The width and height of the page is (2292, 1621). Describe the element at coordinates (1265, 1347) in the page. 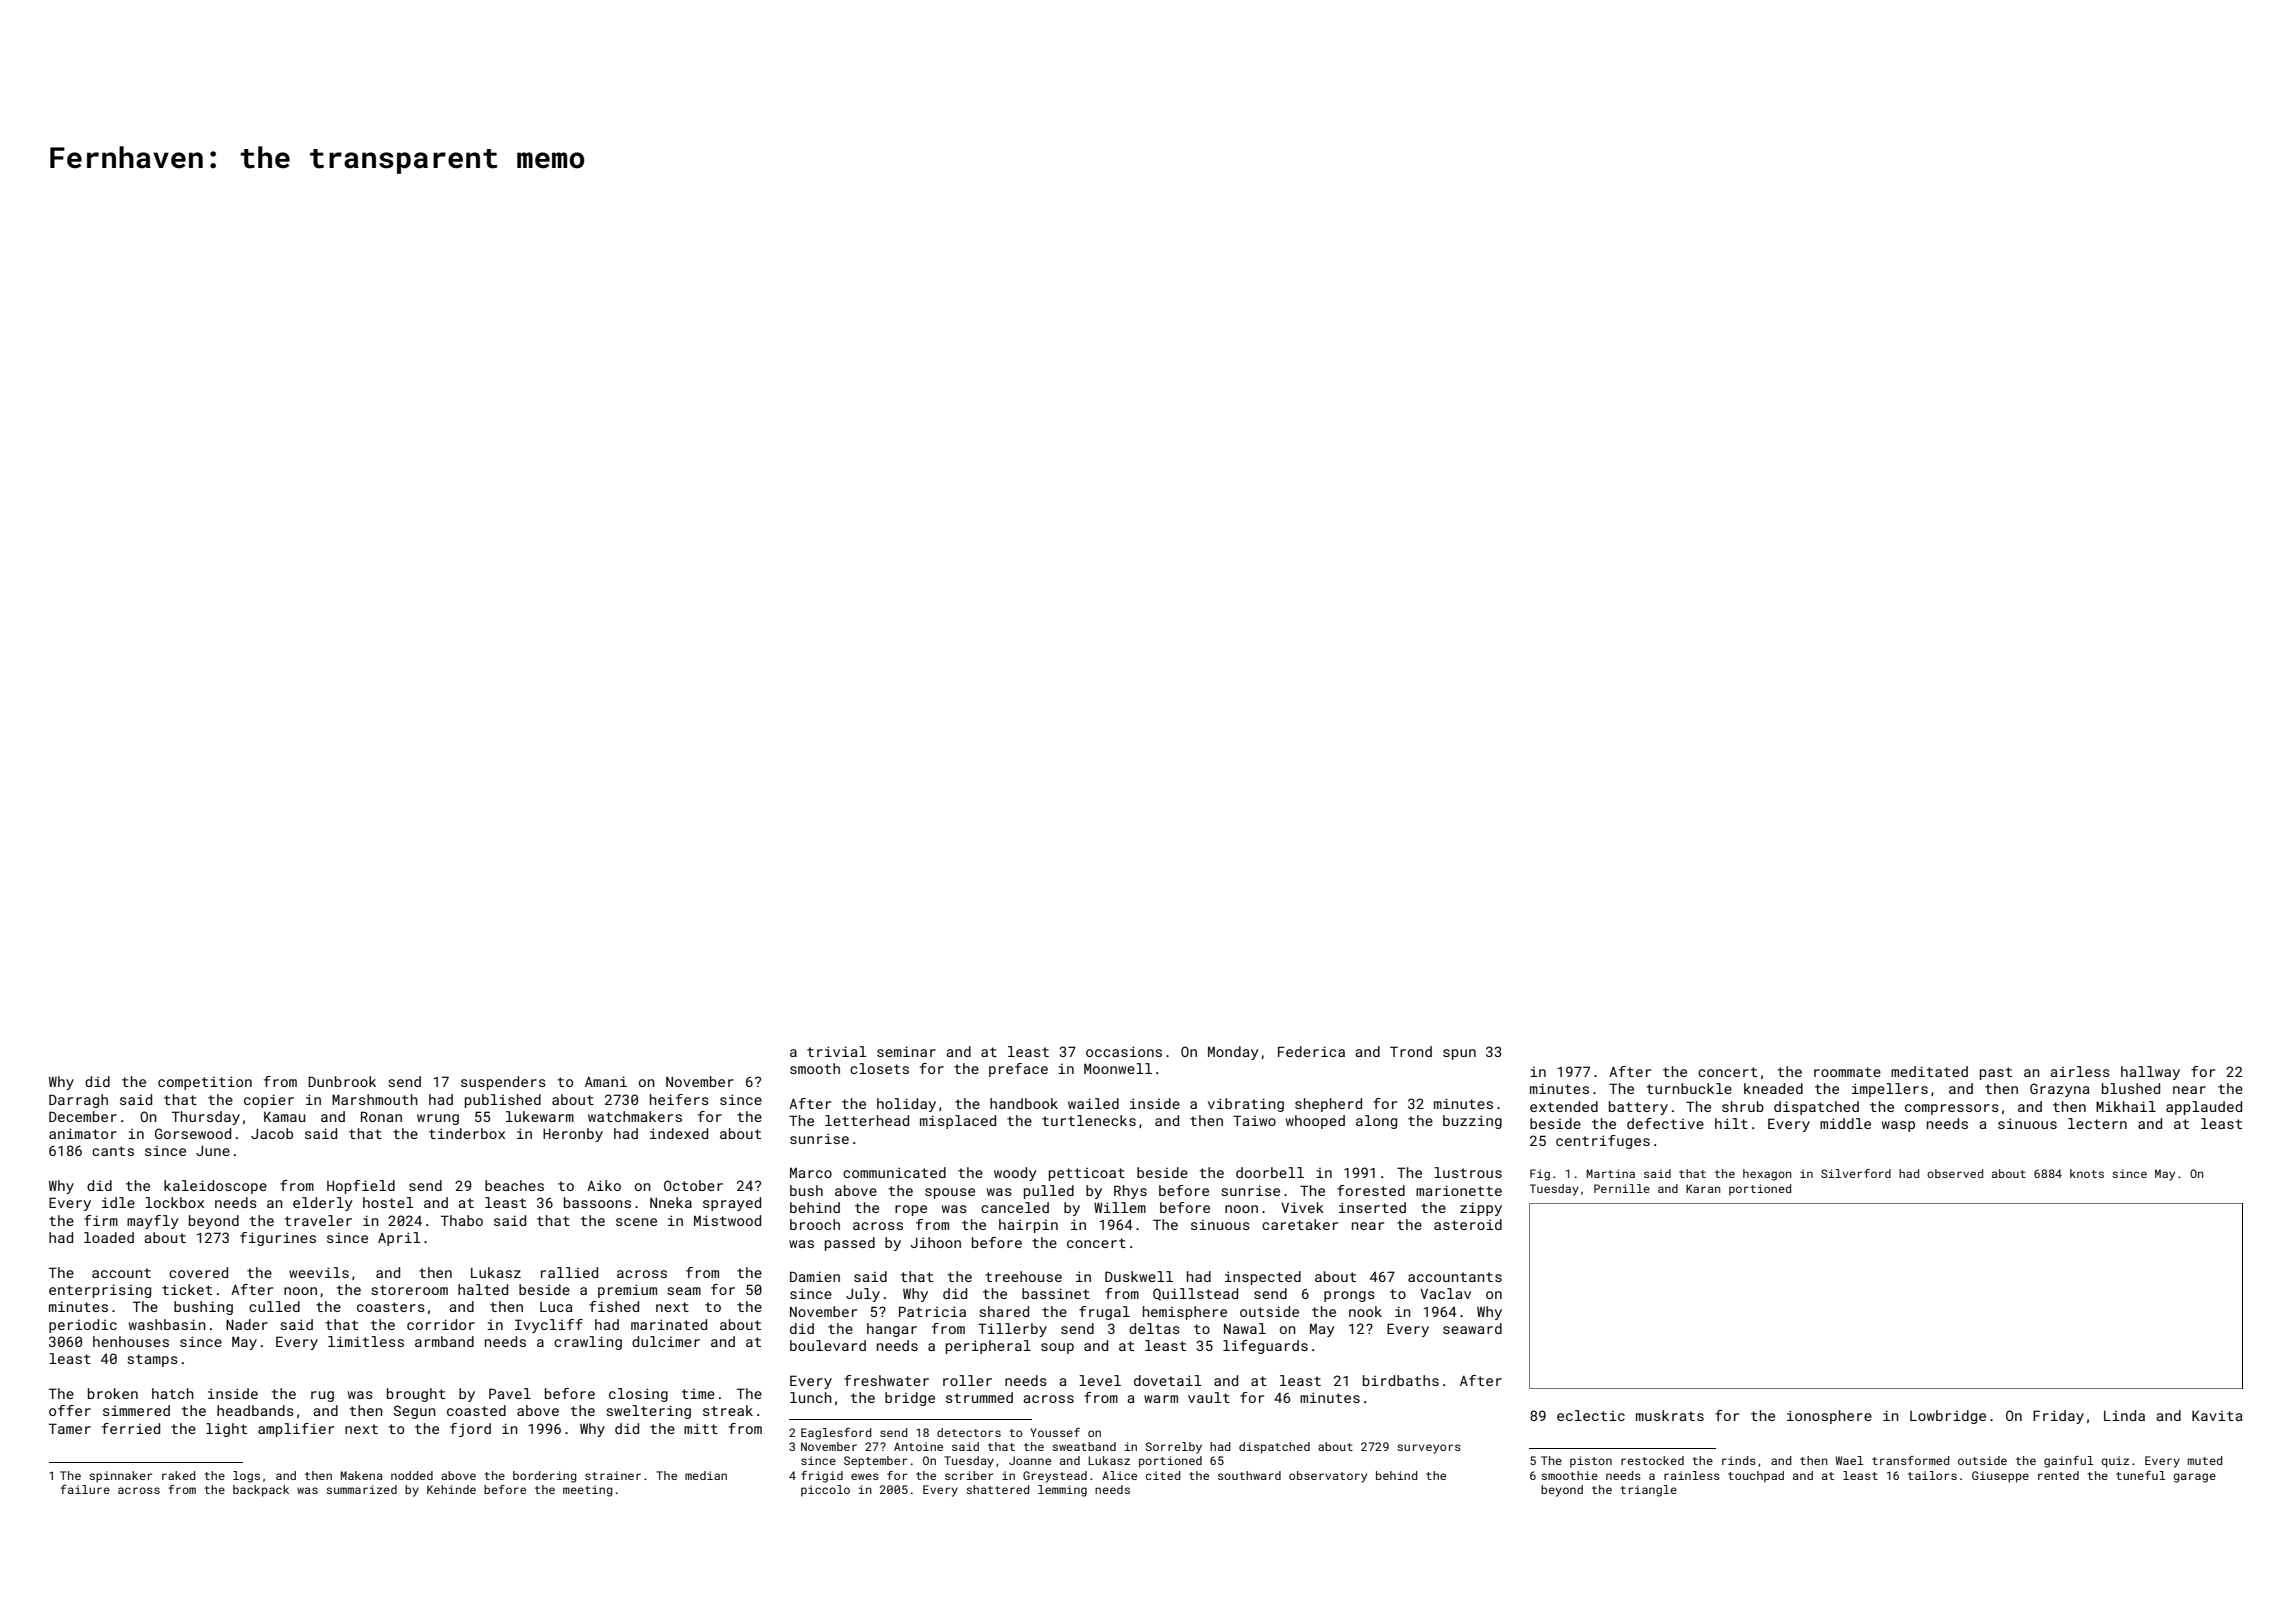

I see `lifeguards` at that location.
